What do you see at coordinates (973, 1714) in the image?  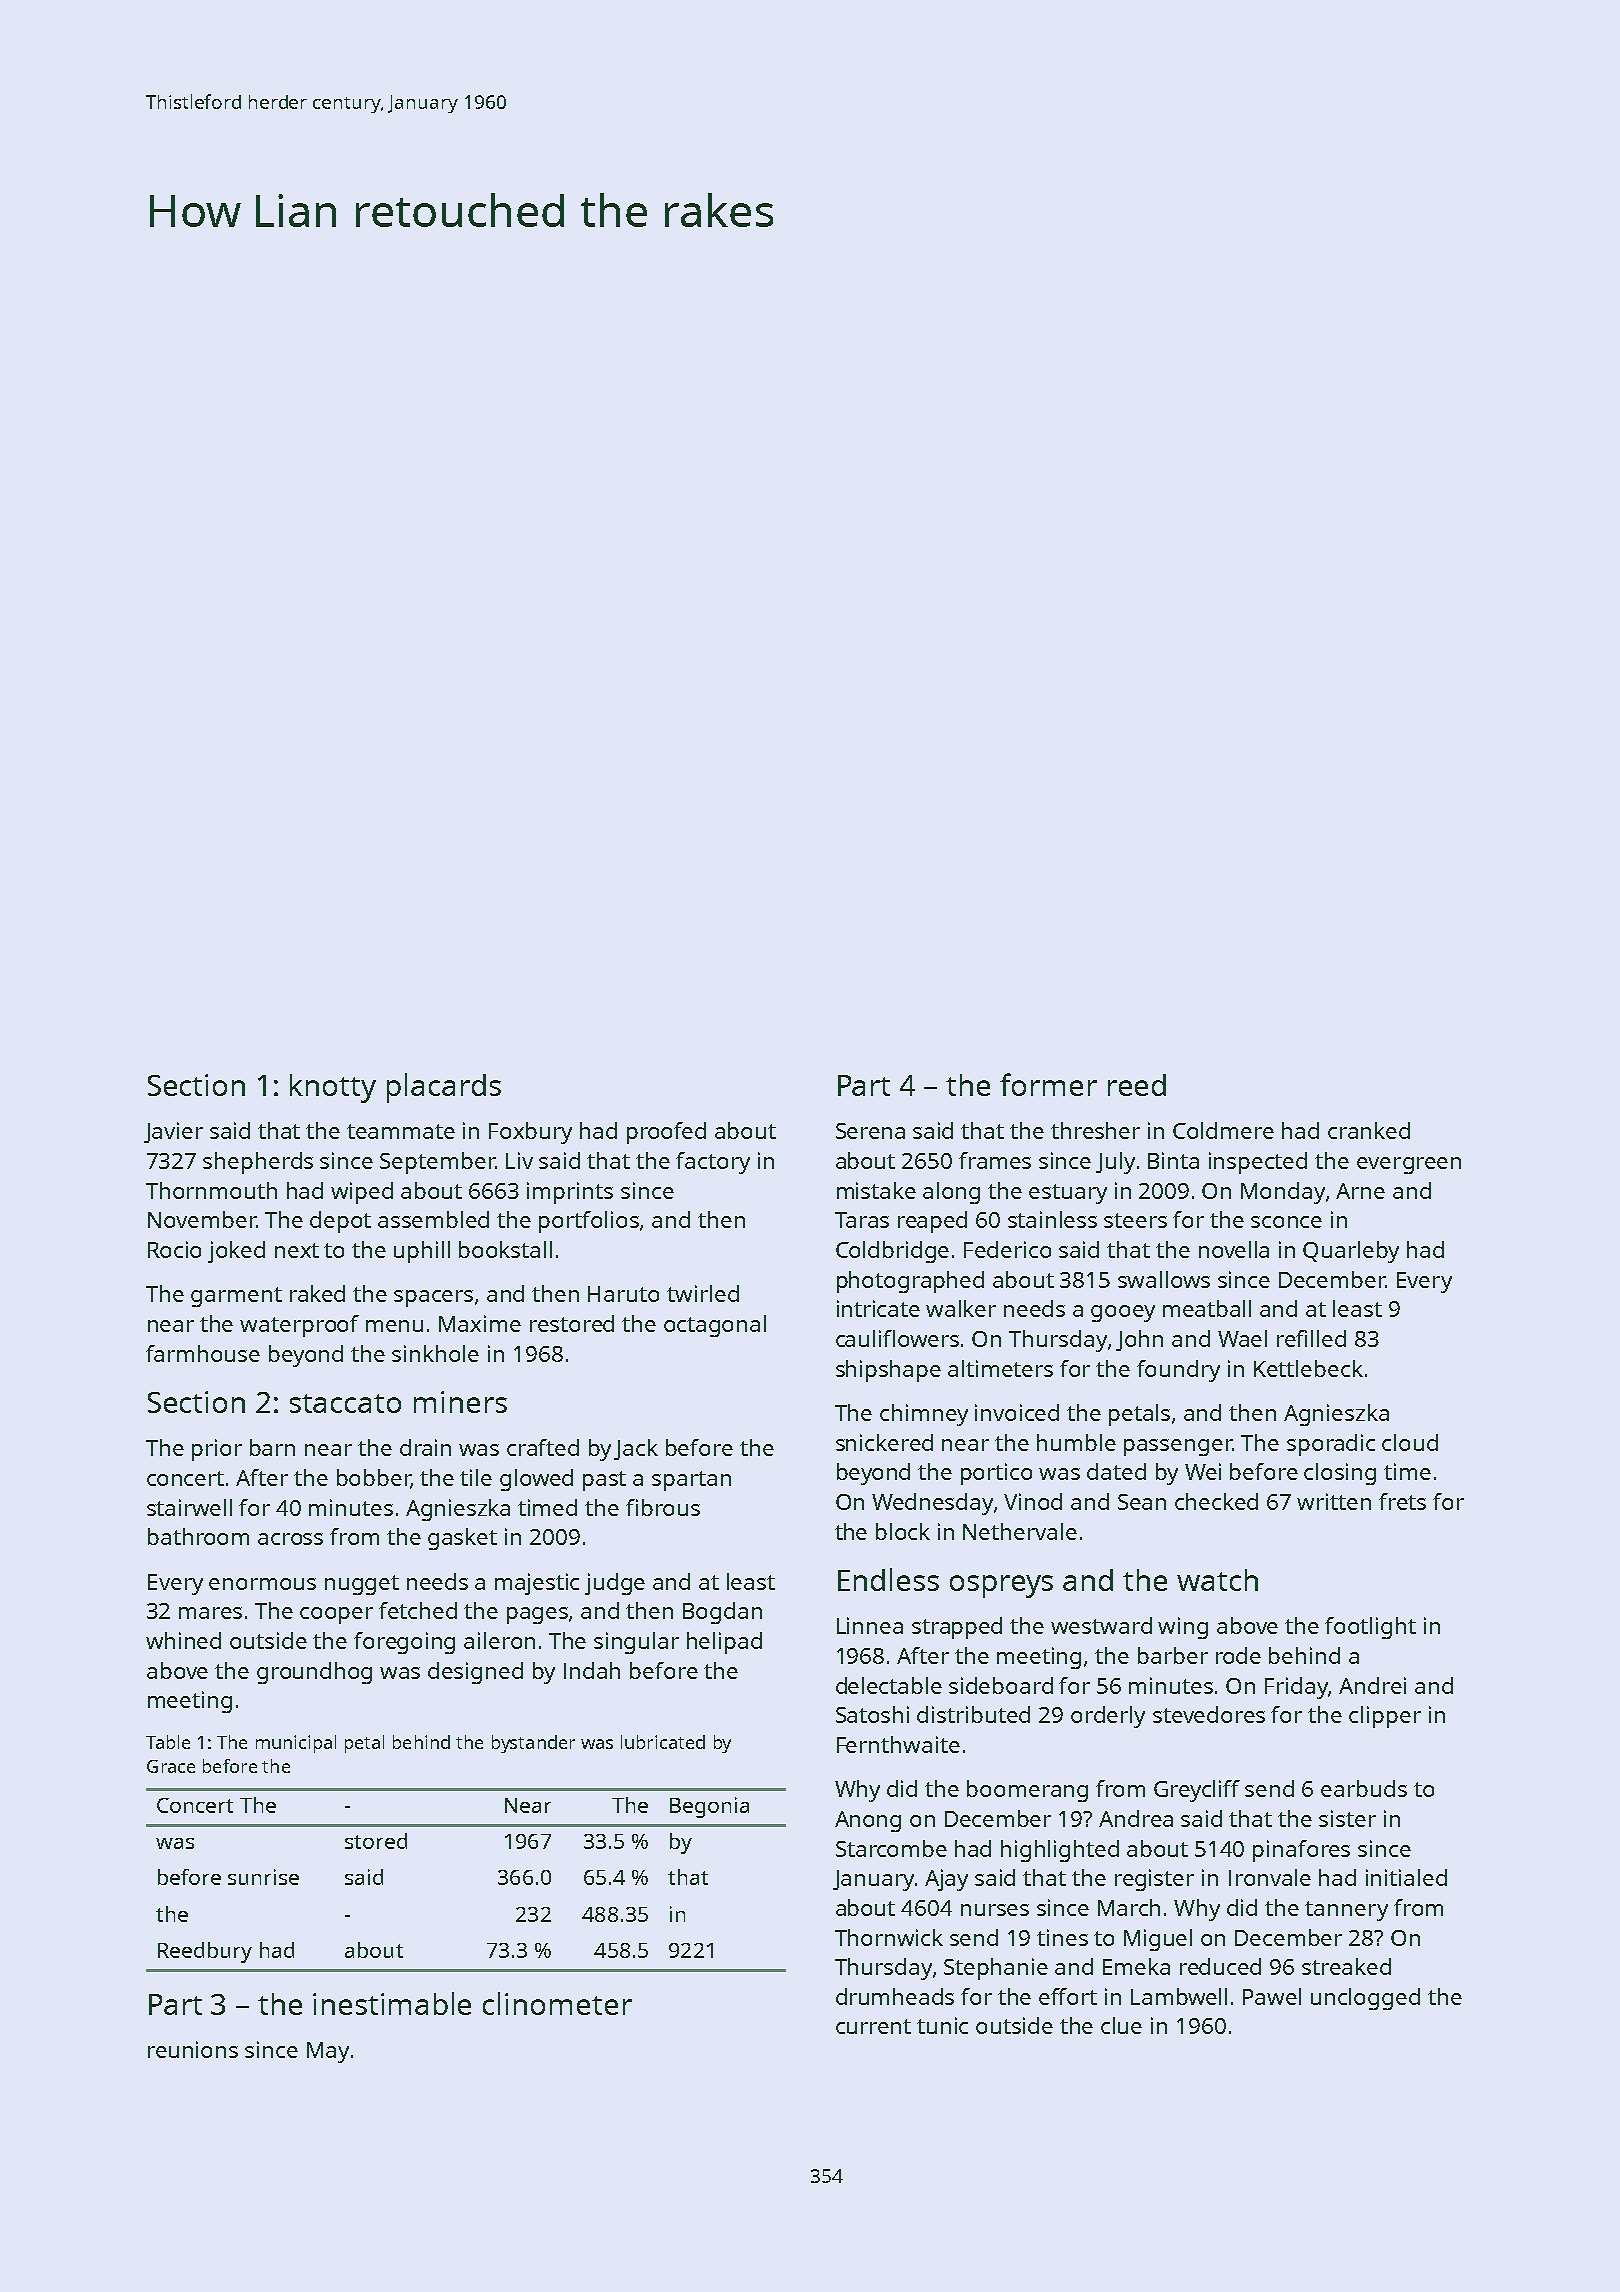 I see `distributed` at bounding box center [973, 1714].
